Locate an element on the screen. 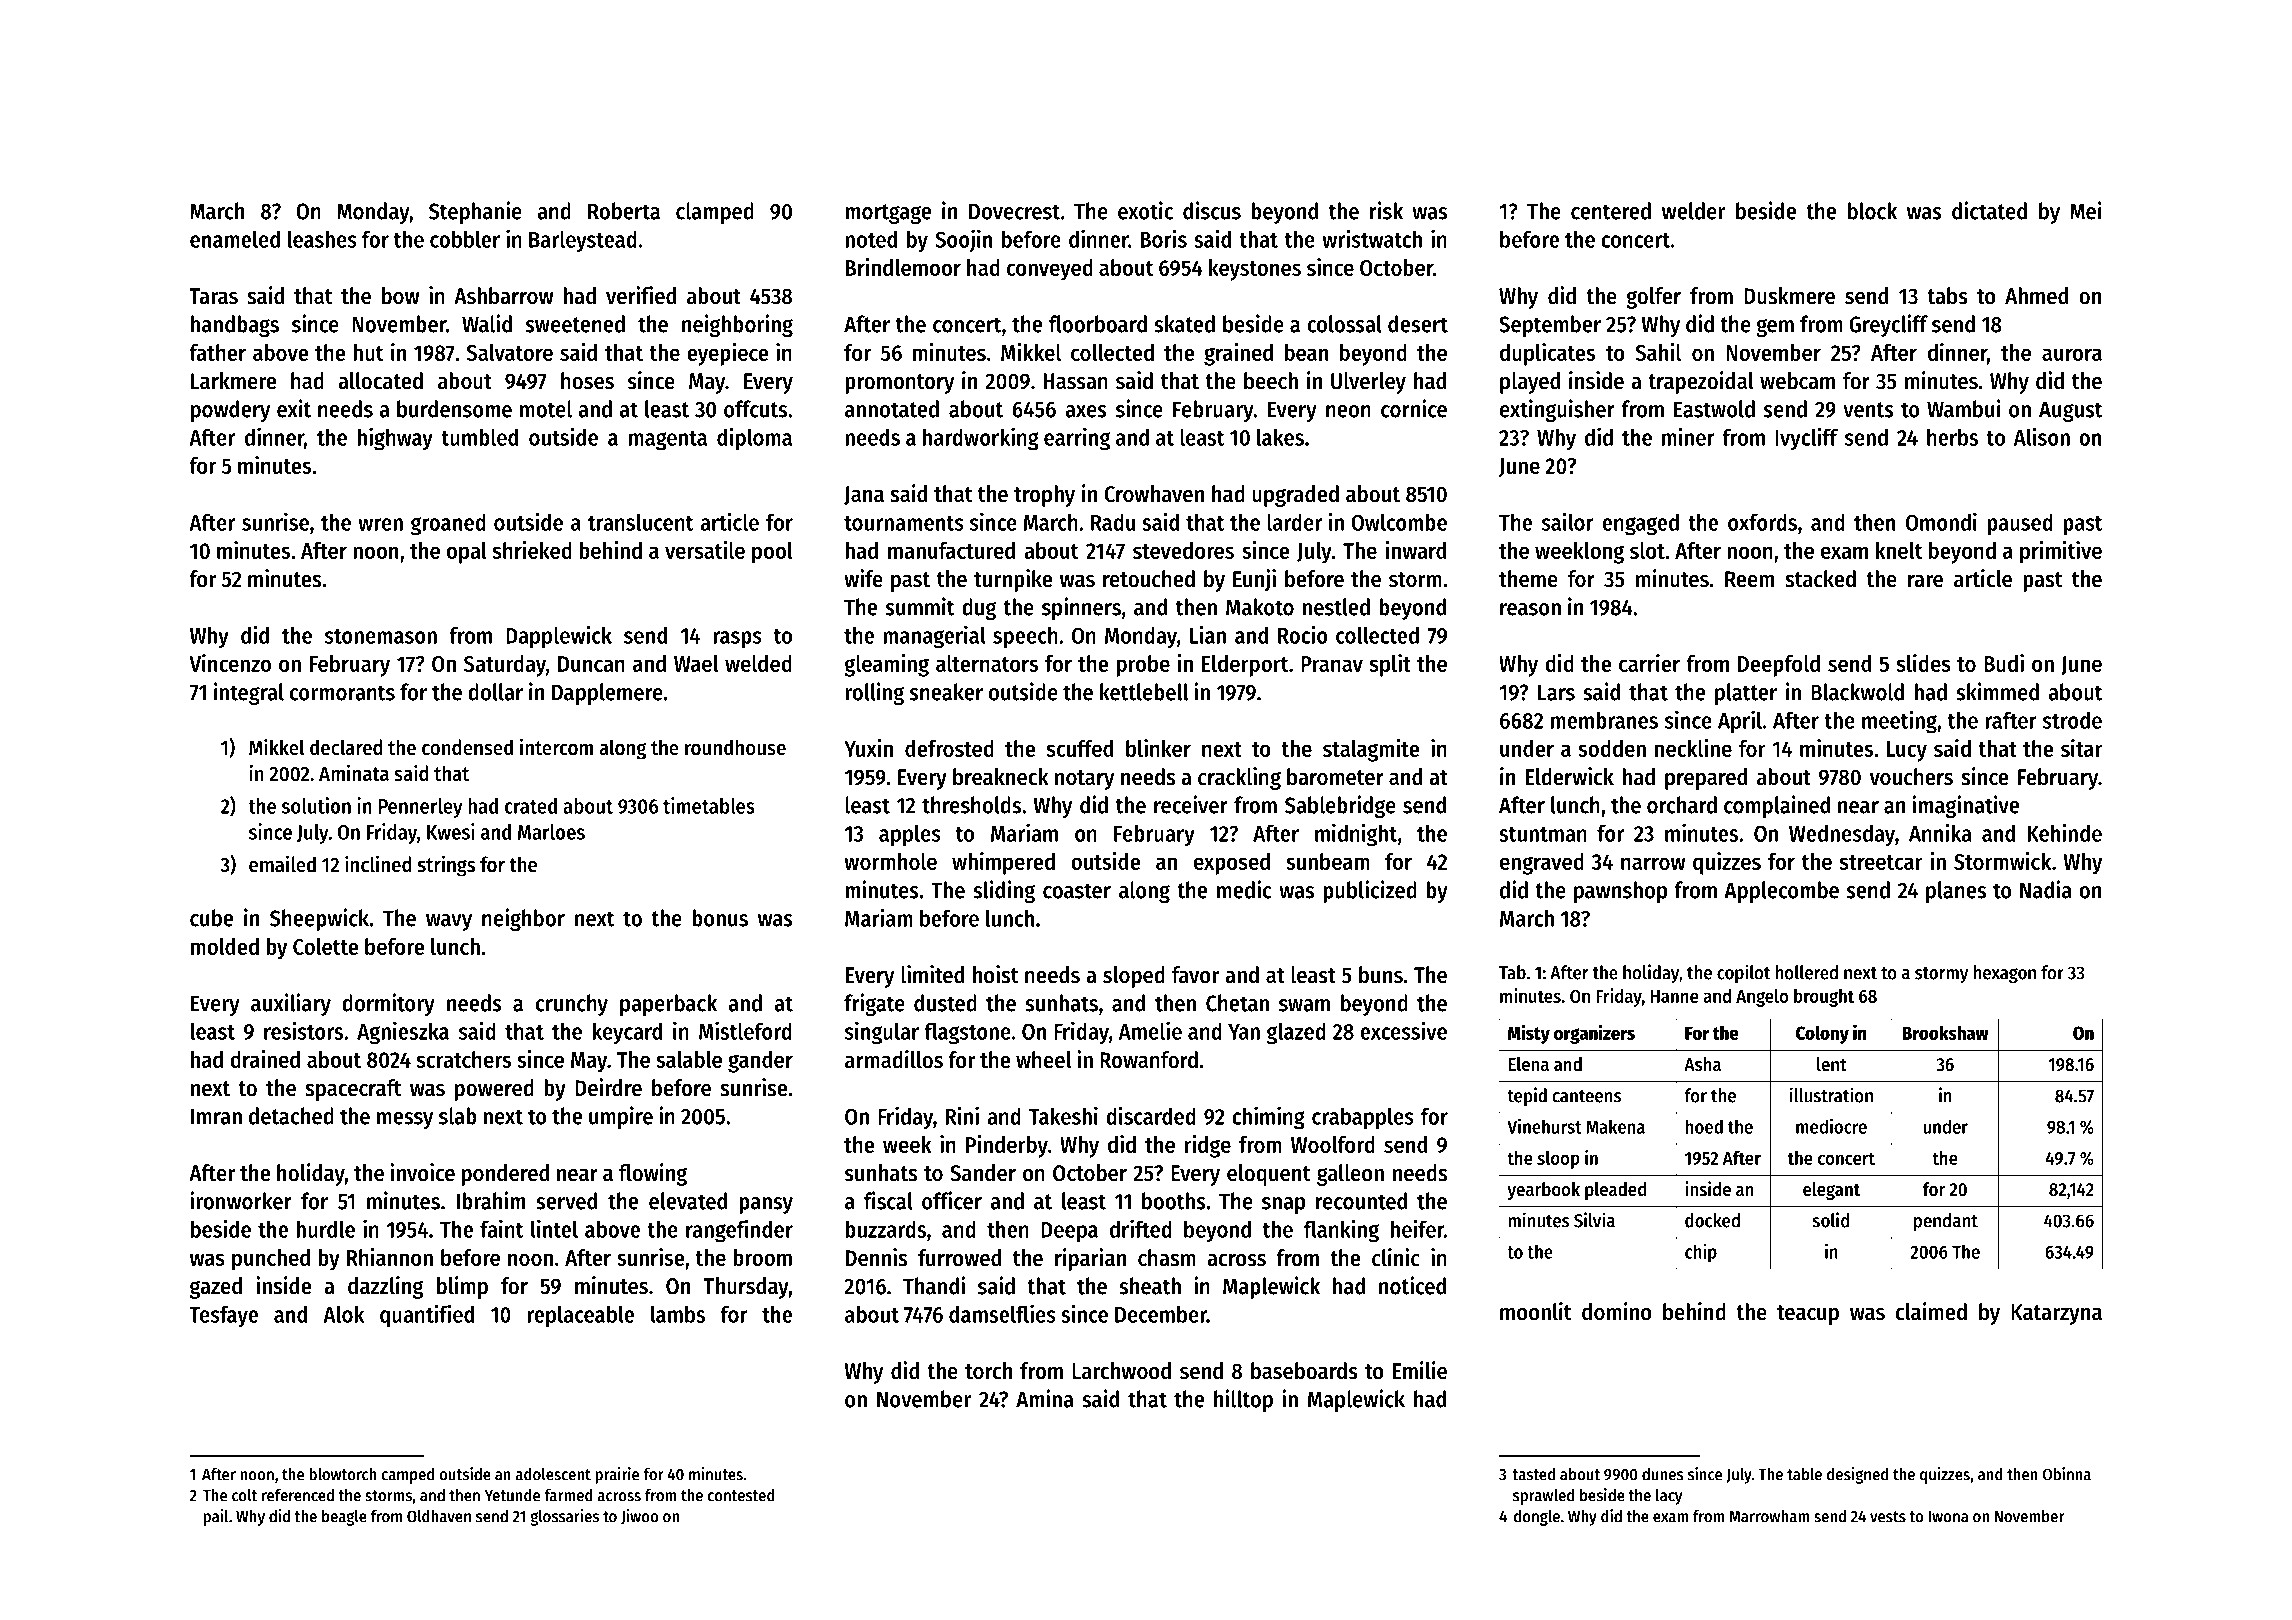 Image resolution: width=2292 pixels, height=1620 pixels. solution is located at coordinates (316, 805).
